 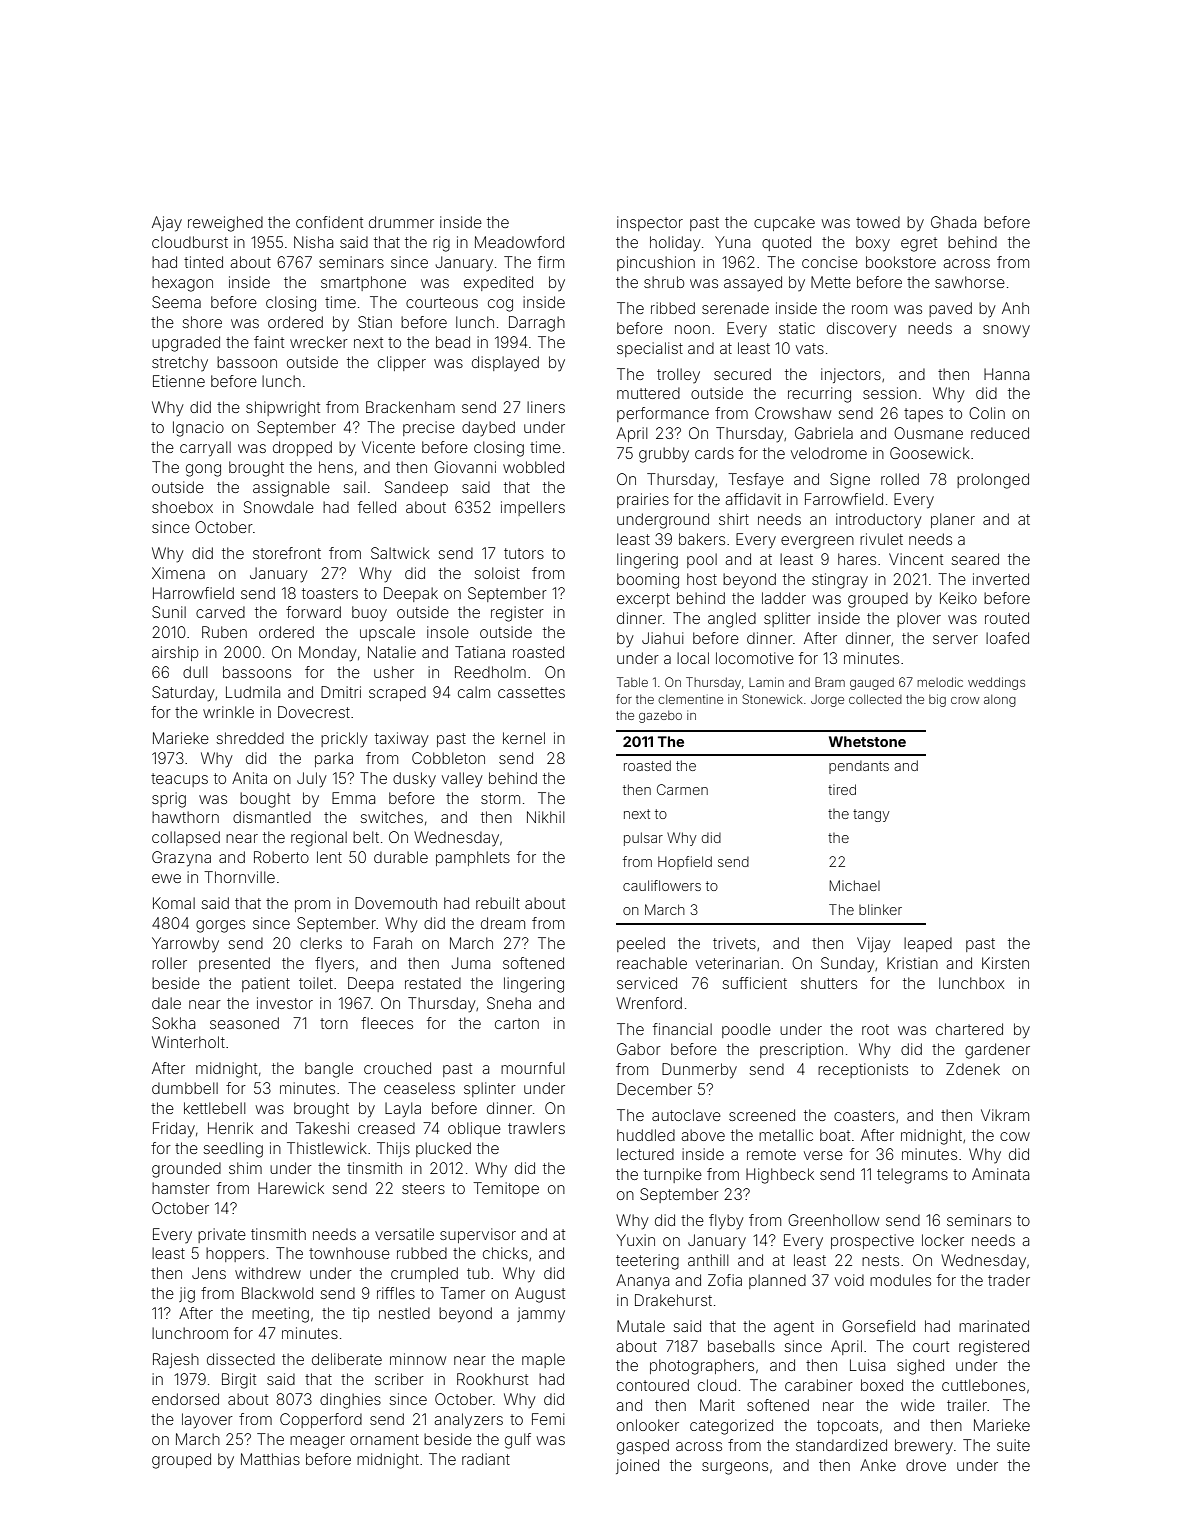 What do you see at coordinates (291, 489) in the document?
I see `assignable` at bounding box center [291, 489].
